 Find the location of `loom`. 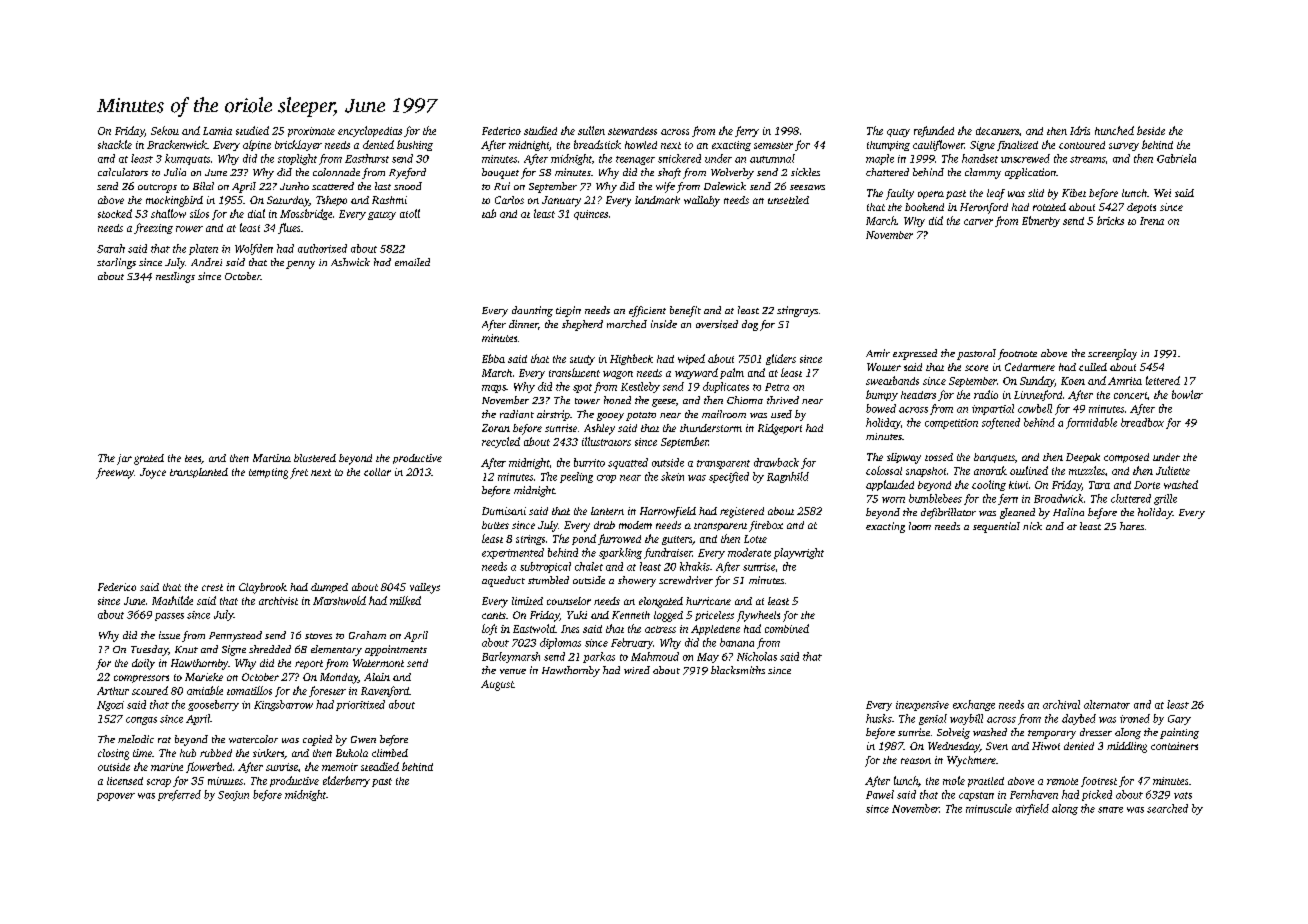

loom is located at coordinates (920, 526).
